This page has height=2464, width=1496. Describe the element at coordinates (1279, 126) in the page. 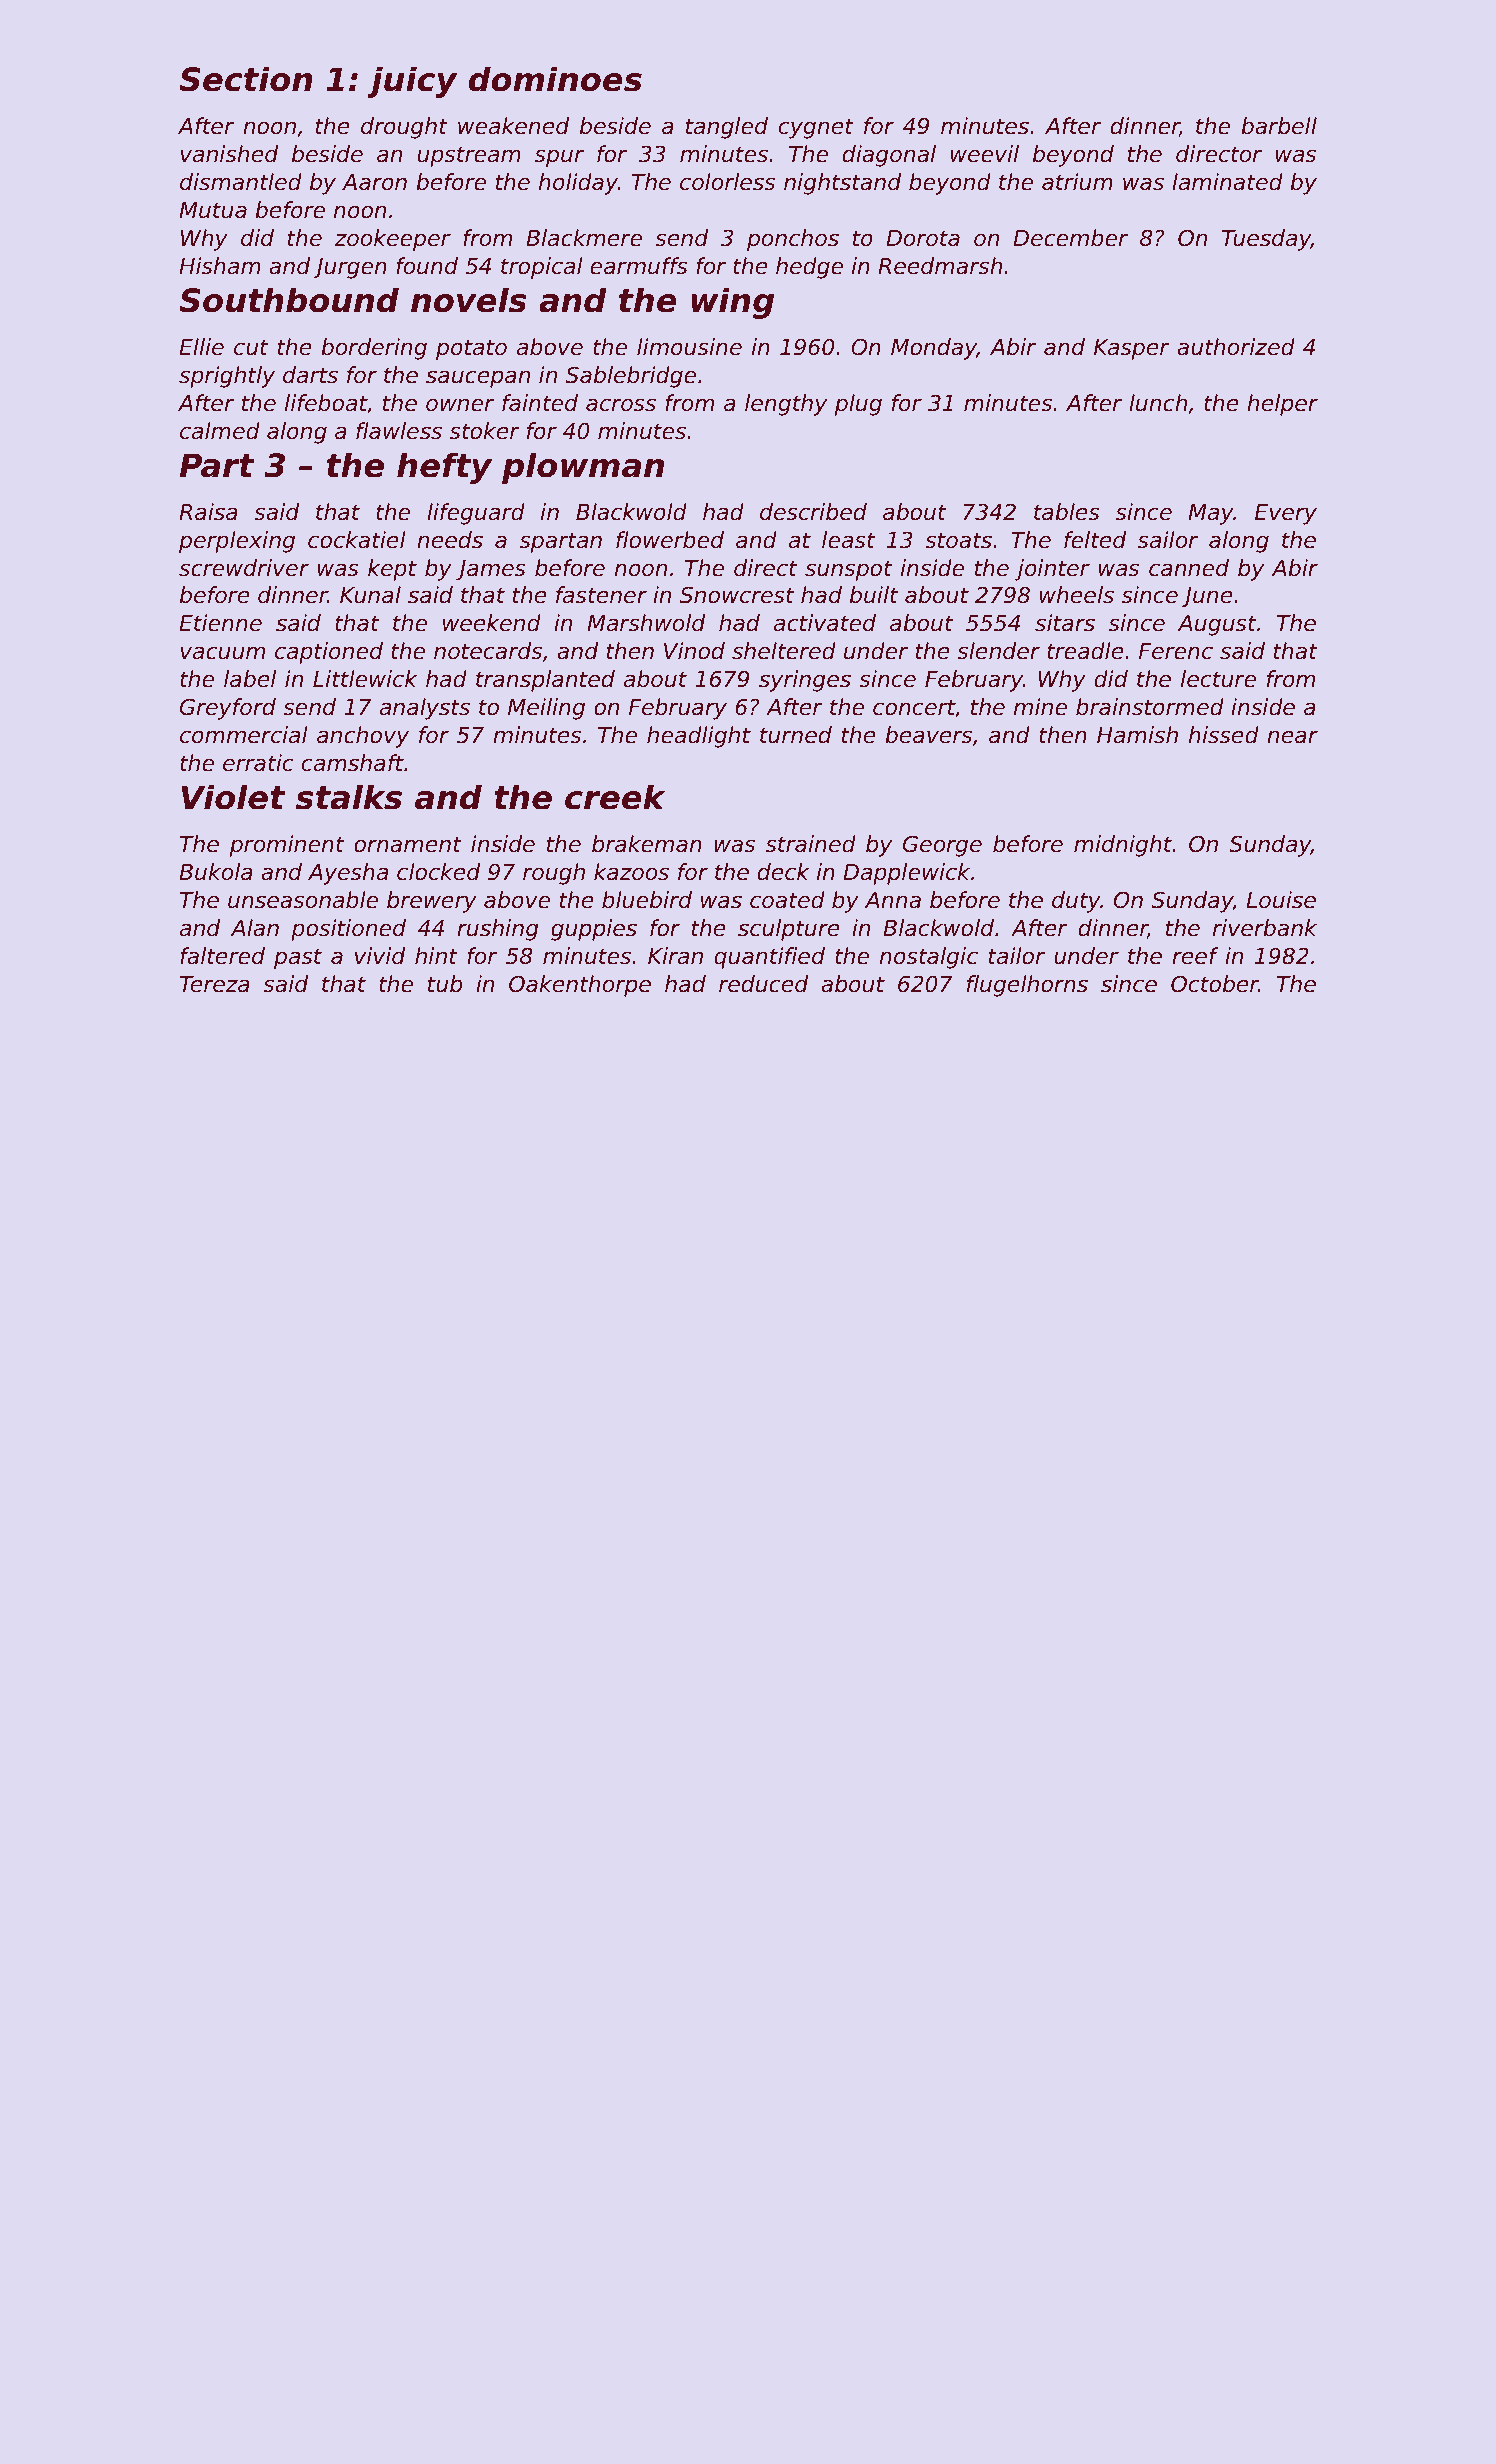

I see `barbell` at that location.
